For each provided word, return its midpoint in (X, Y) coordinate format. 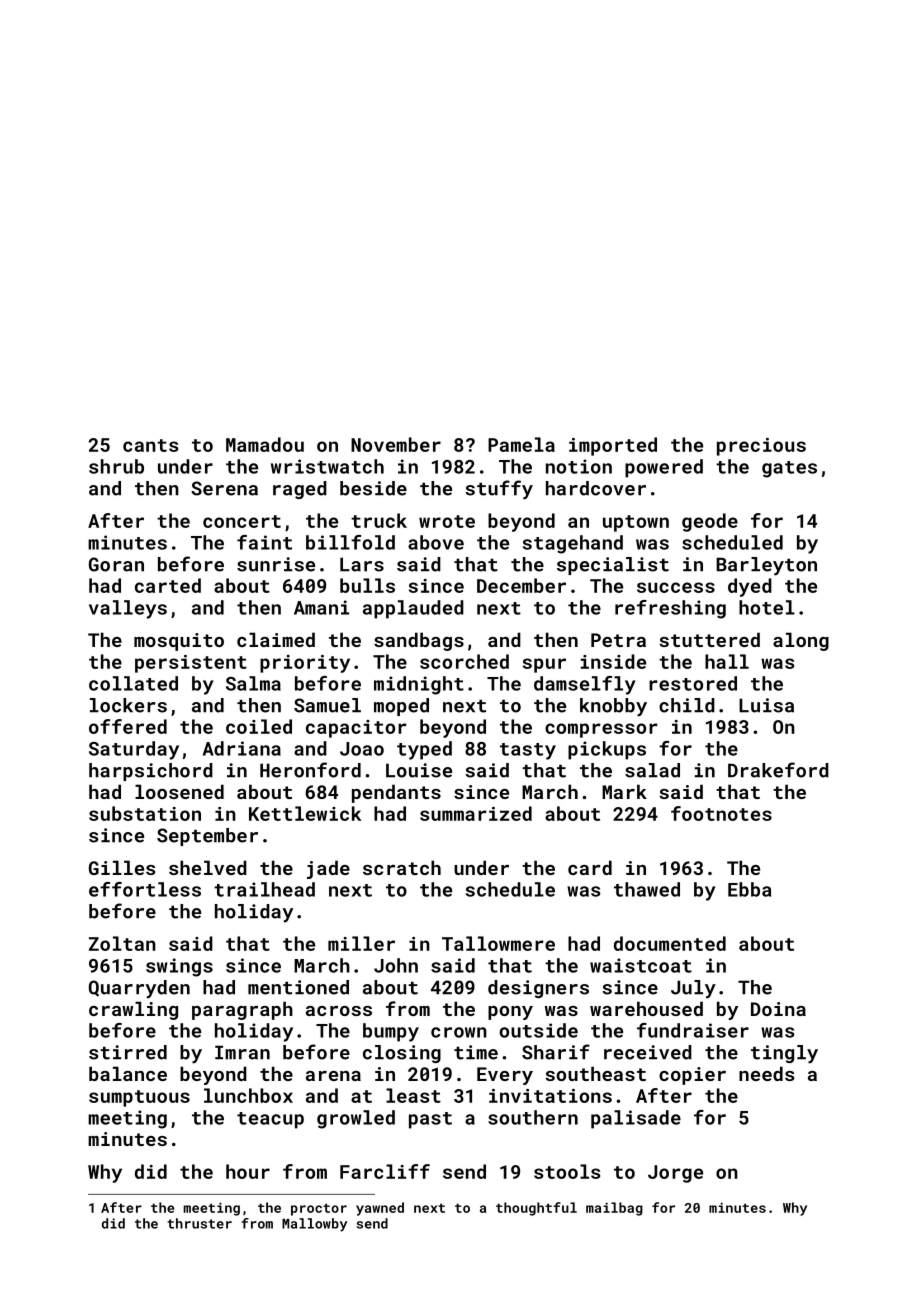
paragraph (242, 1010)
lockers (128, 705)
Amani (321, 607)
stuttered (709, 639)
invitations (550, 1096)
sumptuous (139, 1098)
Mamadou (265, 444)
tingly (784, 1054)
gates (789, 469)
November (396, 444)
